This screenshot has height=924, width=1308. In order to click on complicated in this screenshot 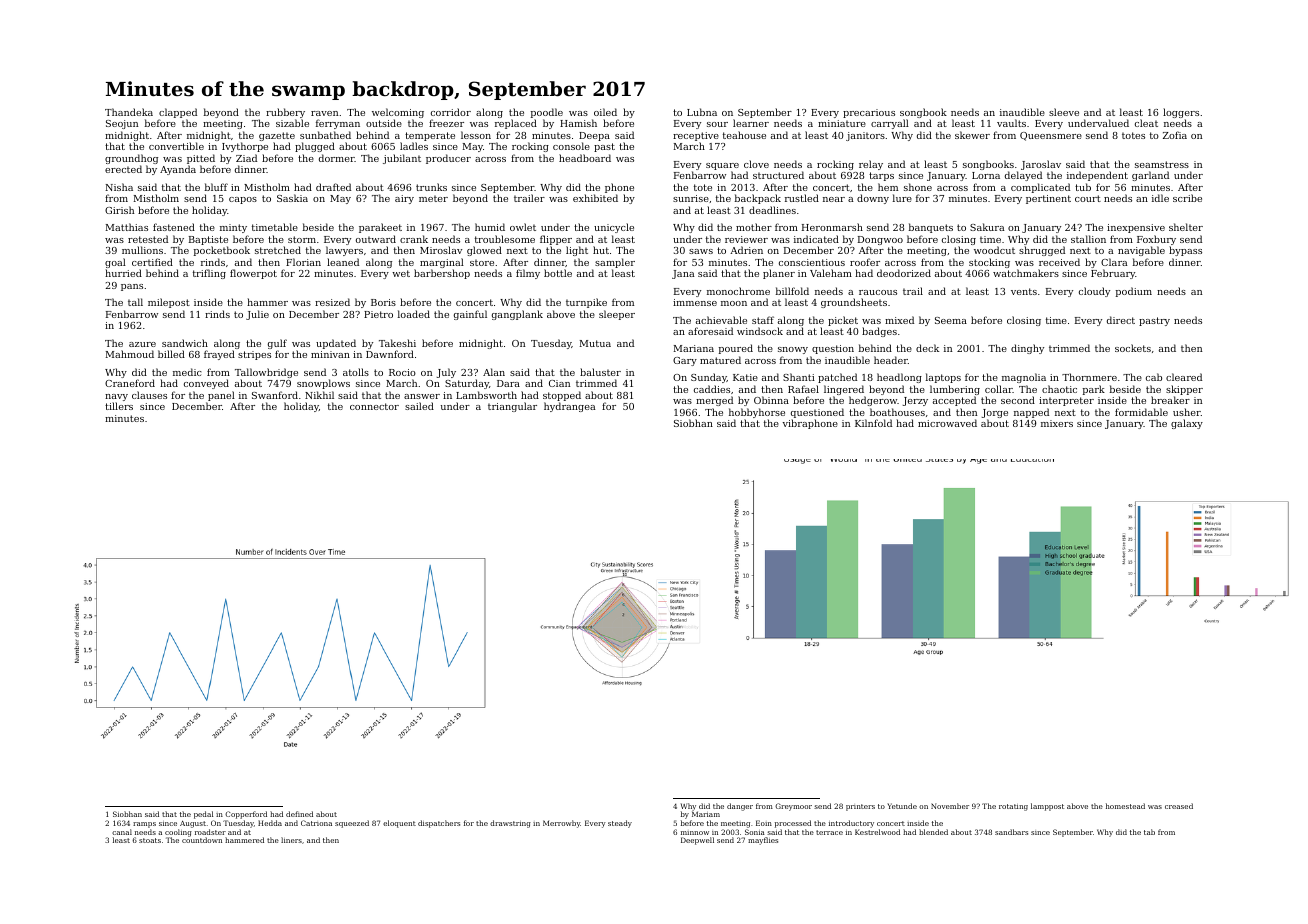, I will do `click(1040, 188)`.
